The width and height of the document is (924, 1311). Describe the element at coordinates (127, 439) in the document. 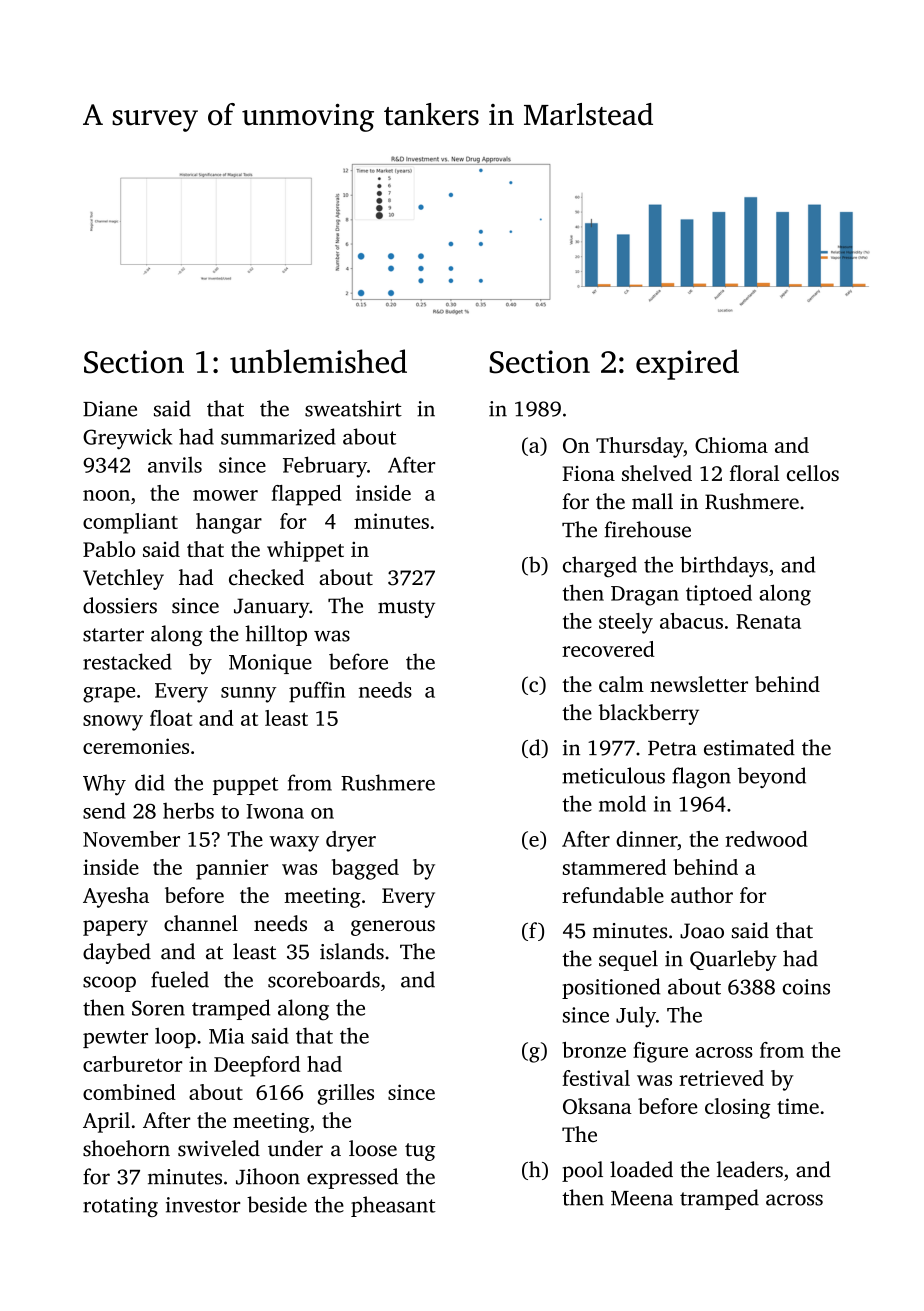

I see `Greywick` at that location.
